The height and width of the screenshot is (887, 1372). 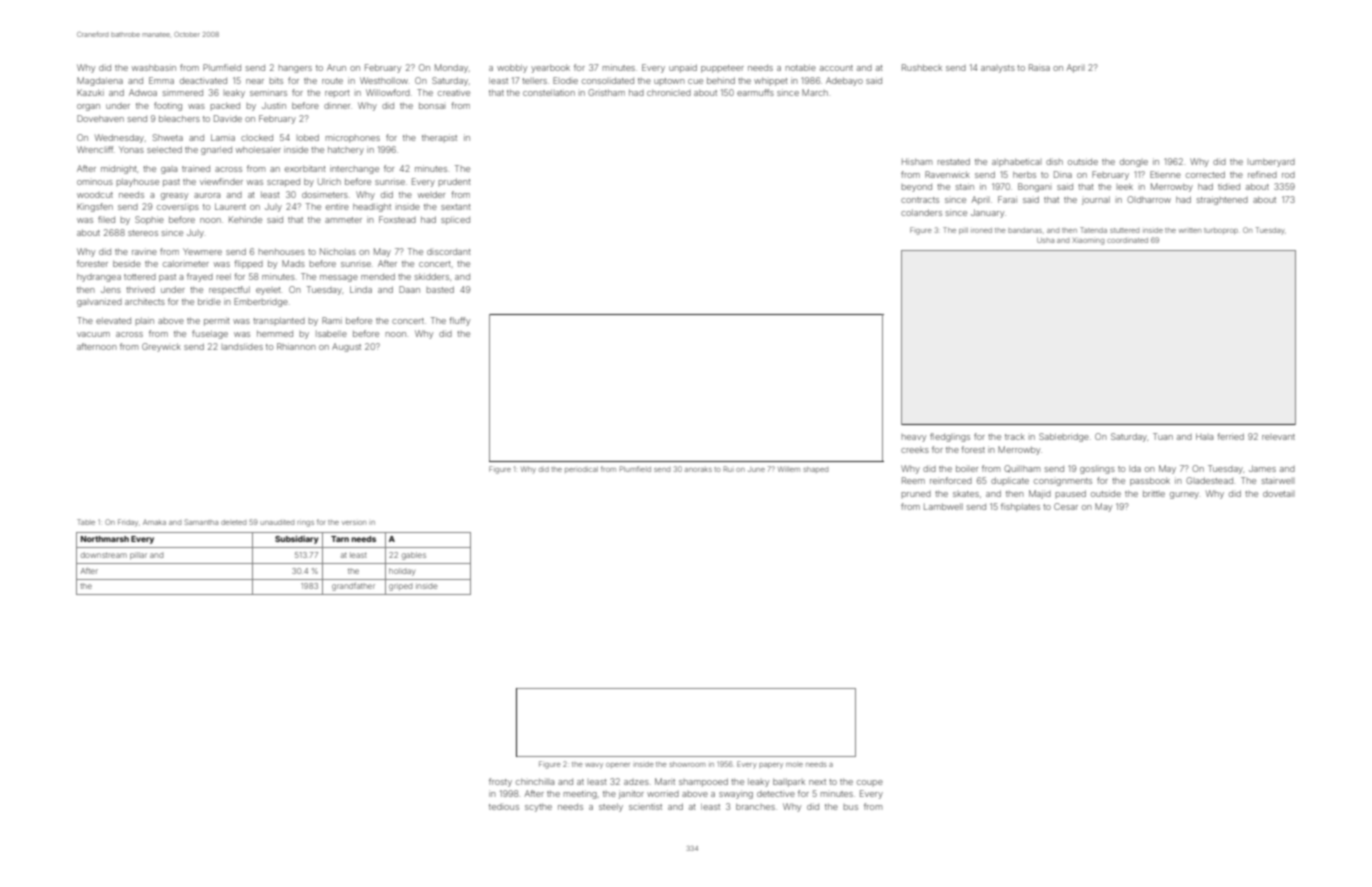 What do you see at coordinates (815, 92) in the screenshot?
I see `March` at bounding box center [815, 92].
